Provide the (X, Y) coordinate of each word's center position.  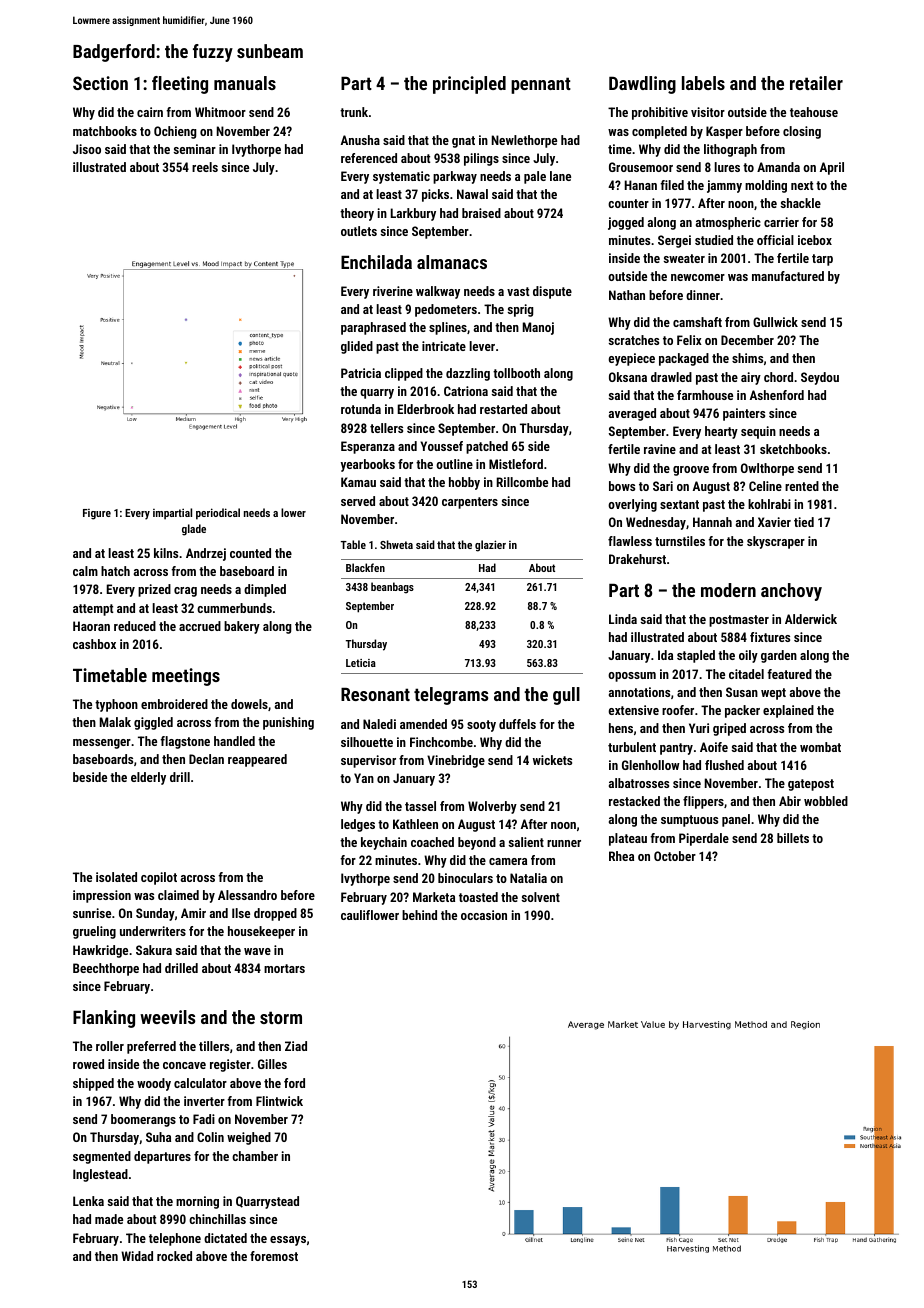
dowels (249, 704)
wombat (820, 747)
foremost (274, 1256)
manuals (245, 83)
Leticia (361, 663)
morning (197, 1202)
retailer (816, 83)
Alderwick (811, 619)
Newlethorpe (524, 141)
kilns (166, 553)
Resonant (375, 694)
